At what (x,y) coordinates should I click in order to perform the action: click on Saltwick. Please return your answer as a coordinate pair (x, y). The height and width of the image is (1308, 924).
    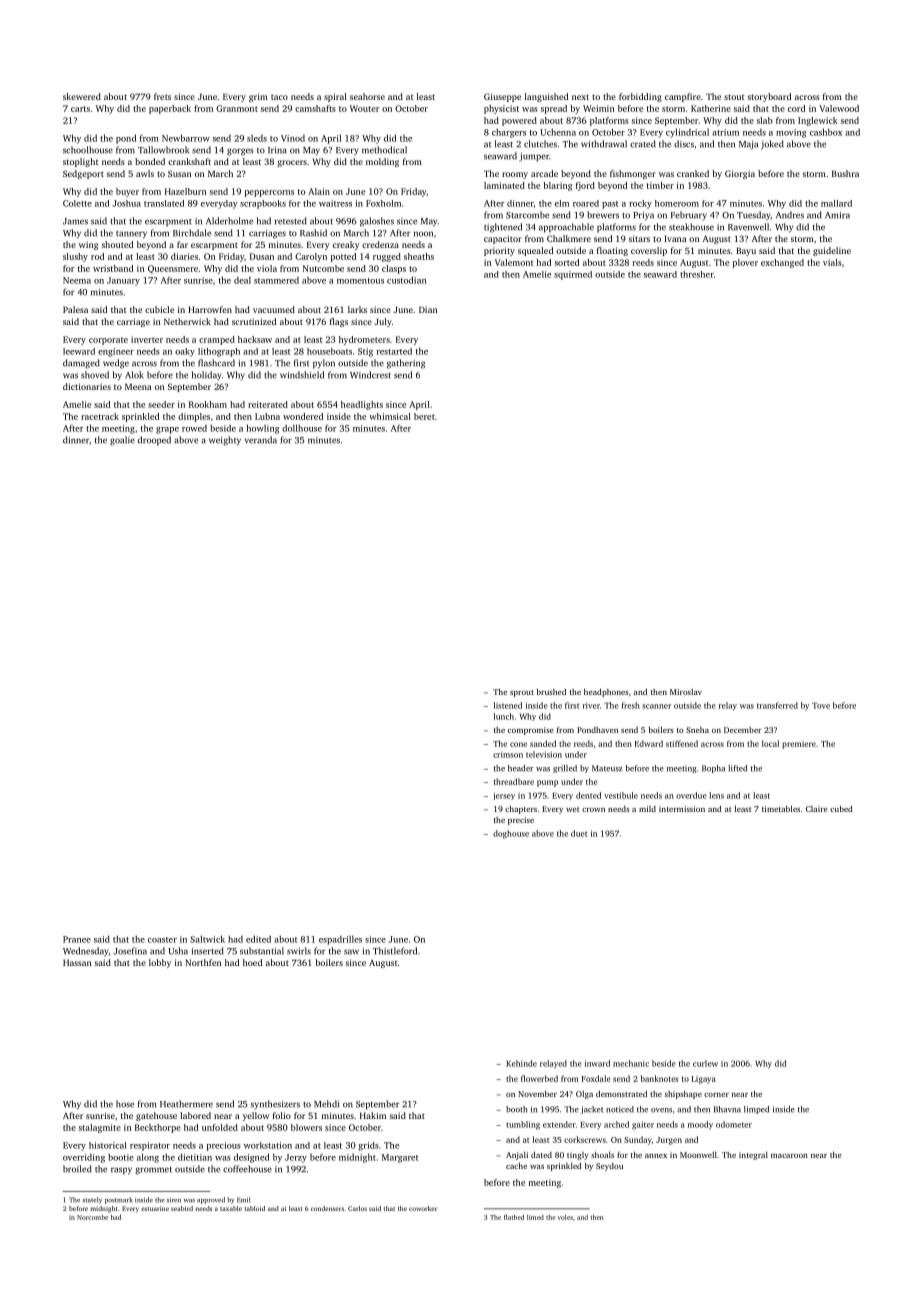
    Looking at the image, I should click on (207, 939).
